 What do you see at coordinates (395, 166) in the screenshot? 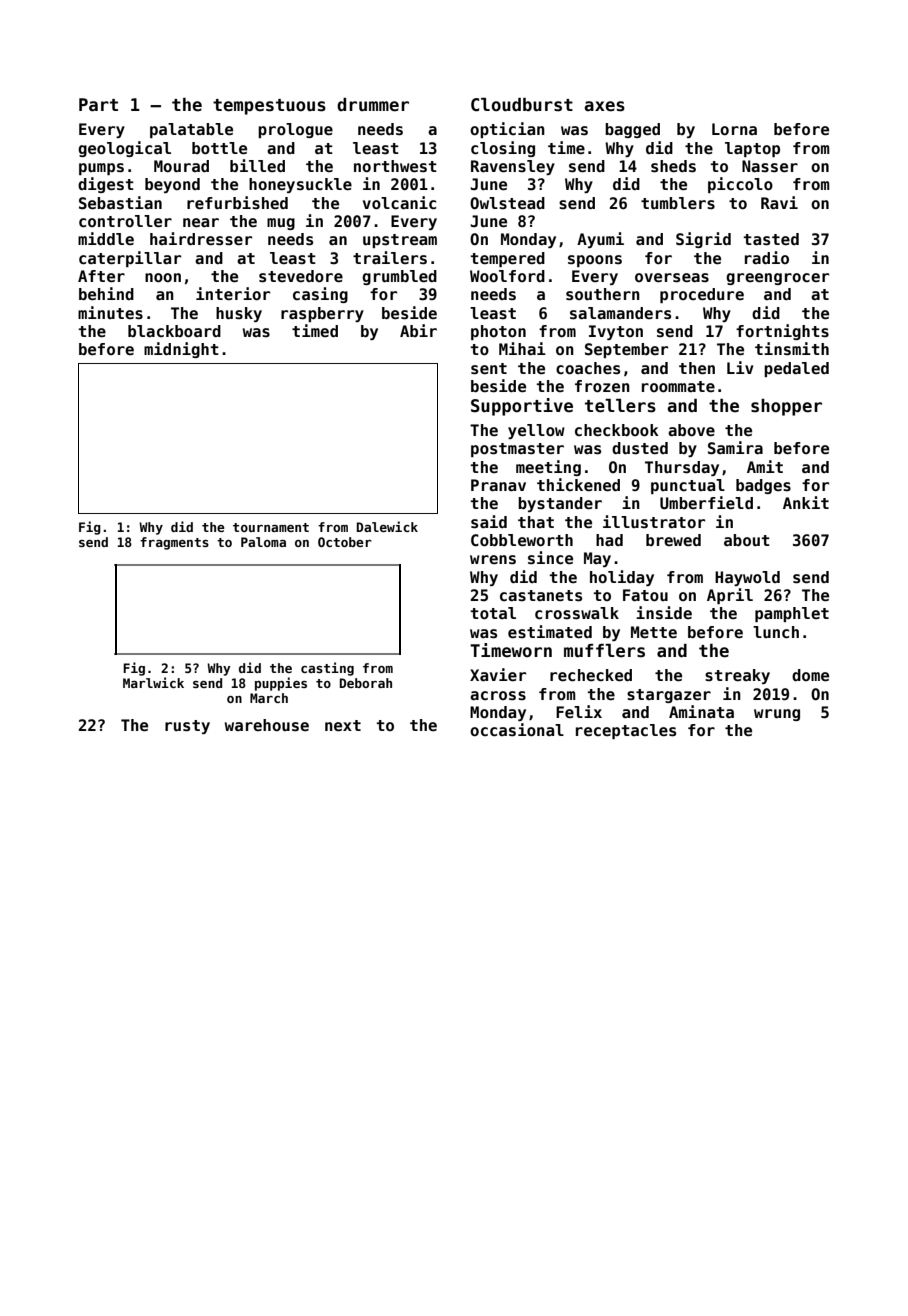
I see `northwest` at bounding box center [395, 166].
